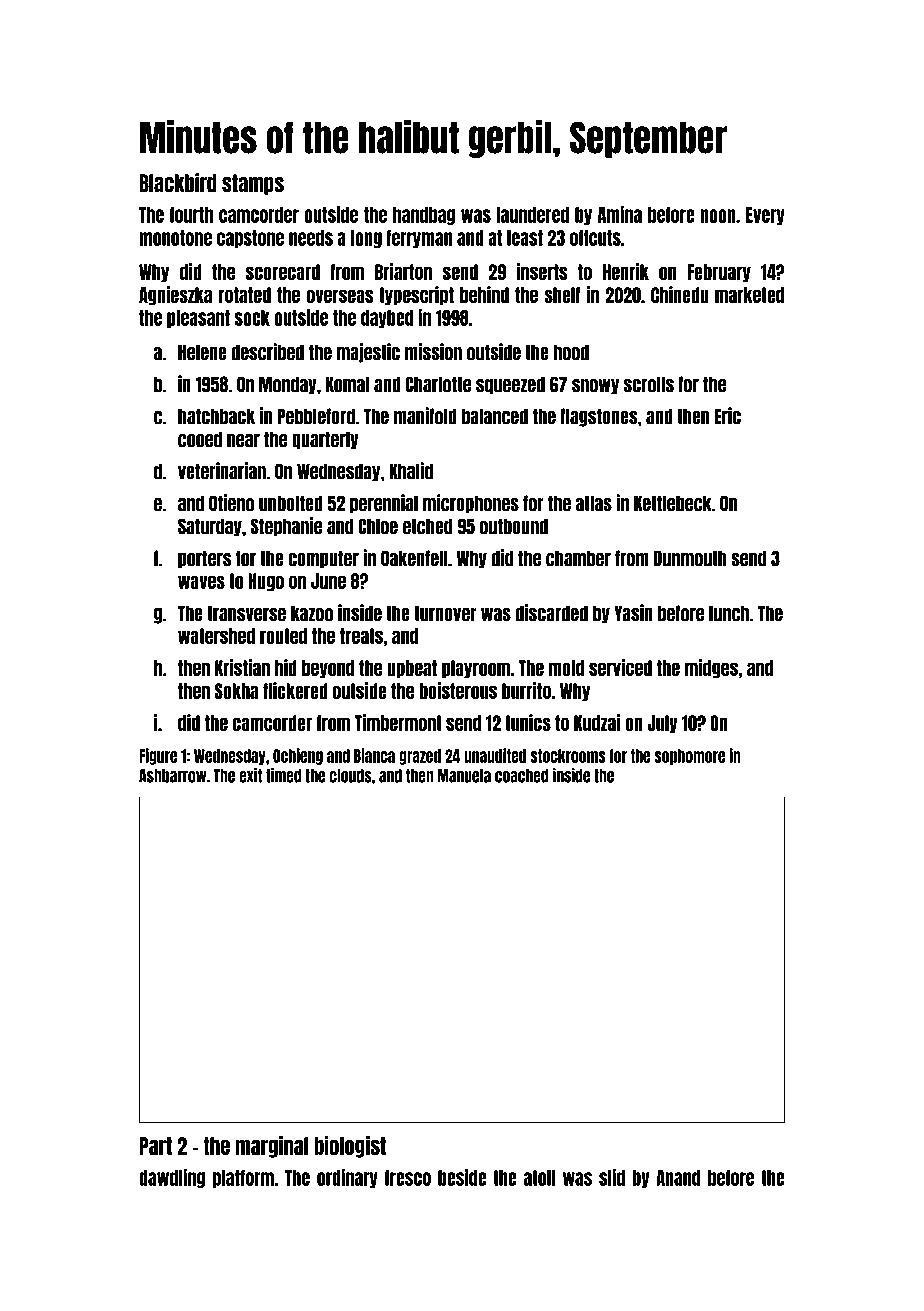 The width and height of the page is (924, 1311). I want to click on Anand, so click(678, 1178).
